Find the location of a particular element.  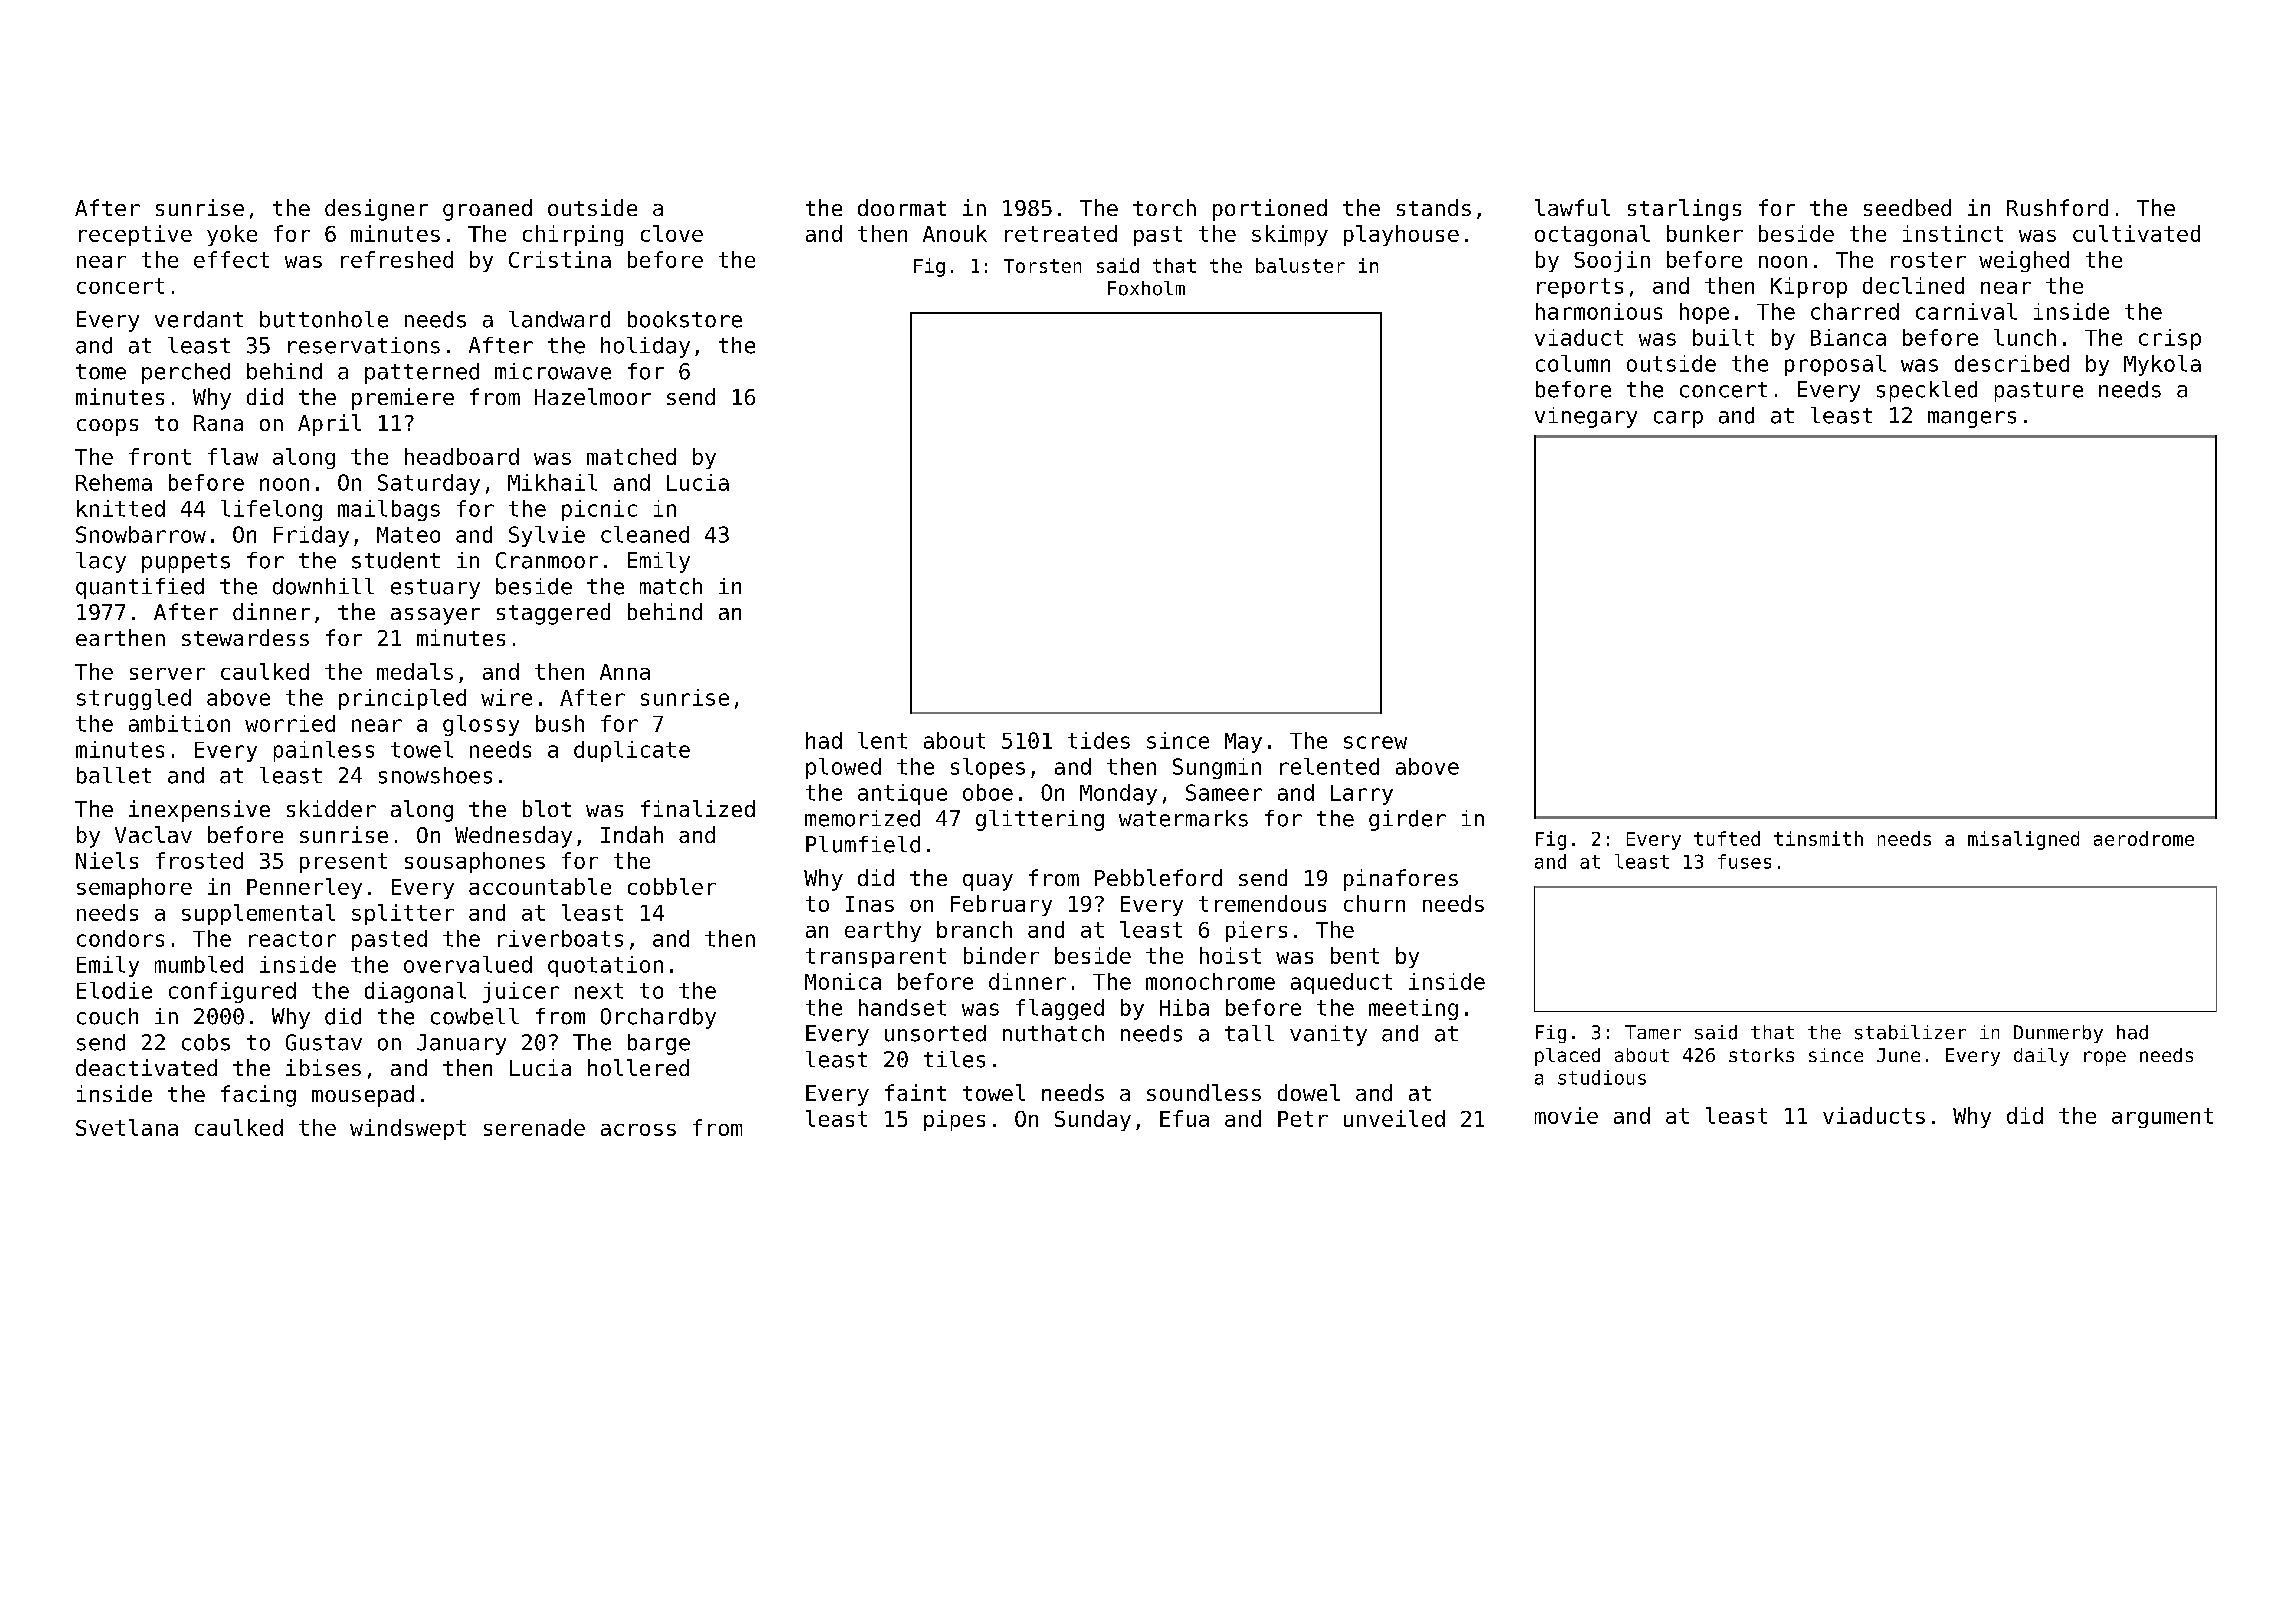

stands is located at coordinates (1434, 207).
